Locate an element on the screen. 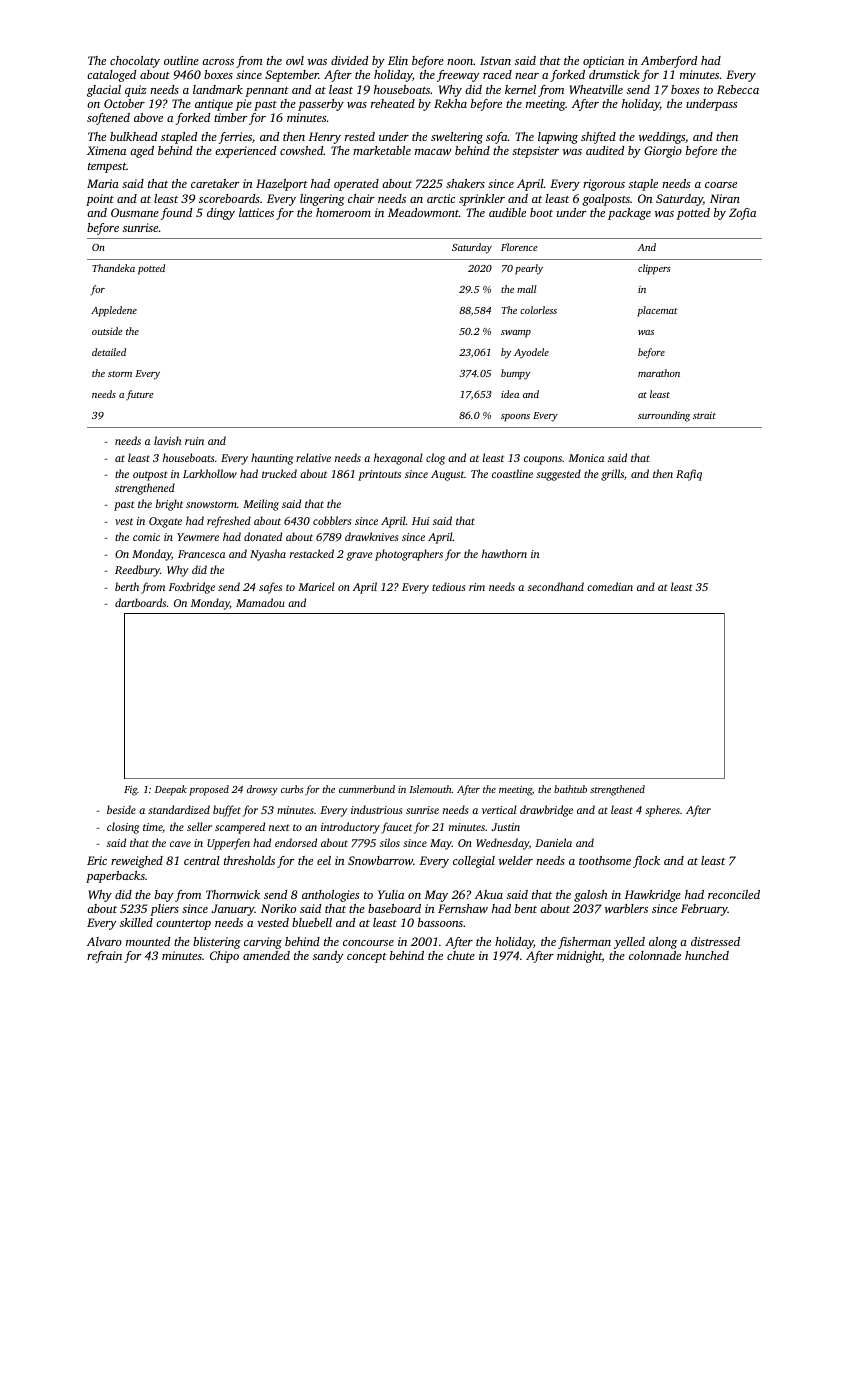 The image size is (849, 1400). chute is located at coordinates (461, 955).
